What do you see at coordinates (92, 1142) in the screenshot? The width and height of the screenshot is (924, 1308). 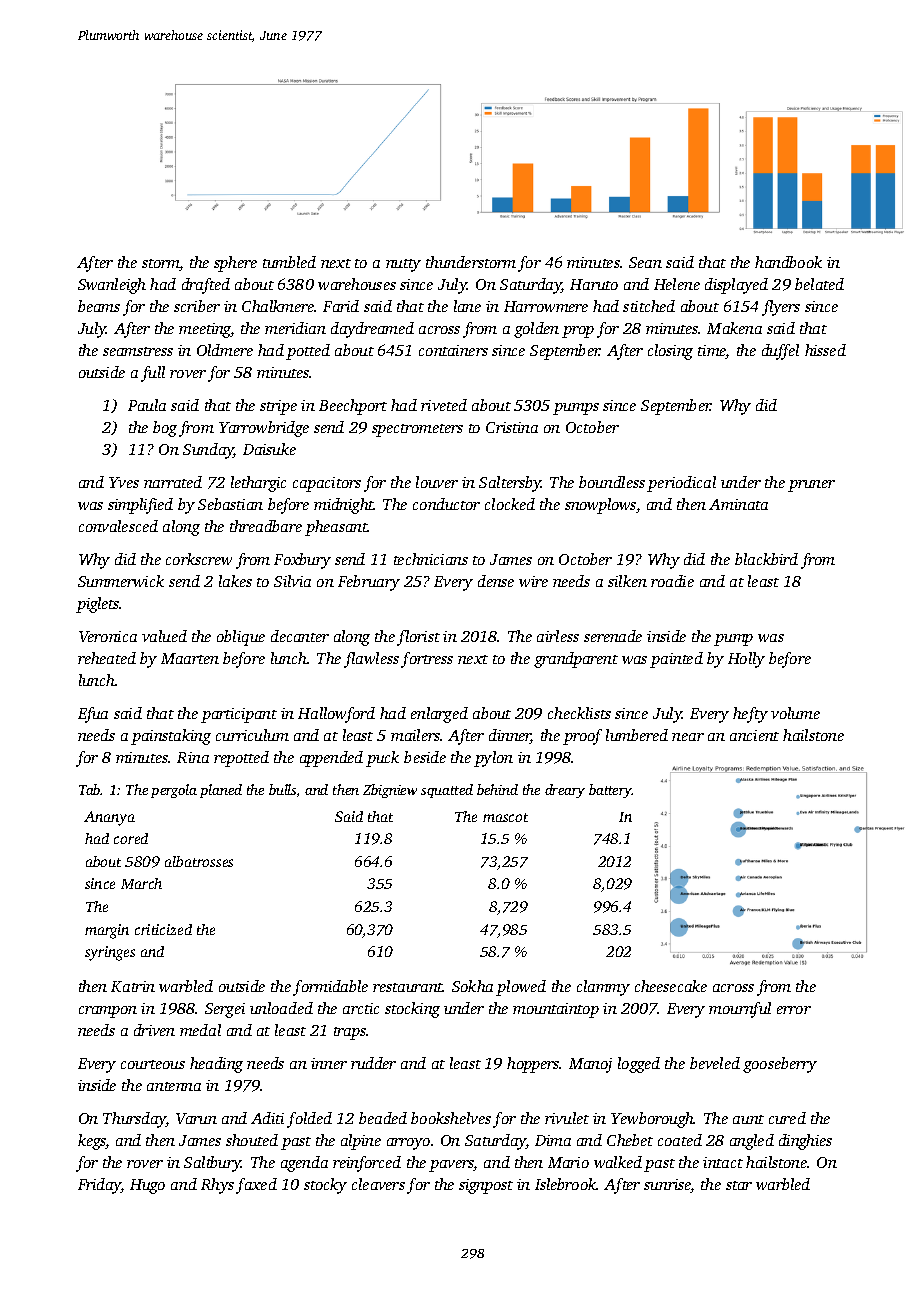 I see `kegs` at bounding box center [92, 1142].
